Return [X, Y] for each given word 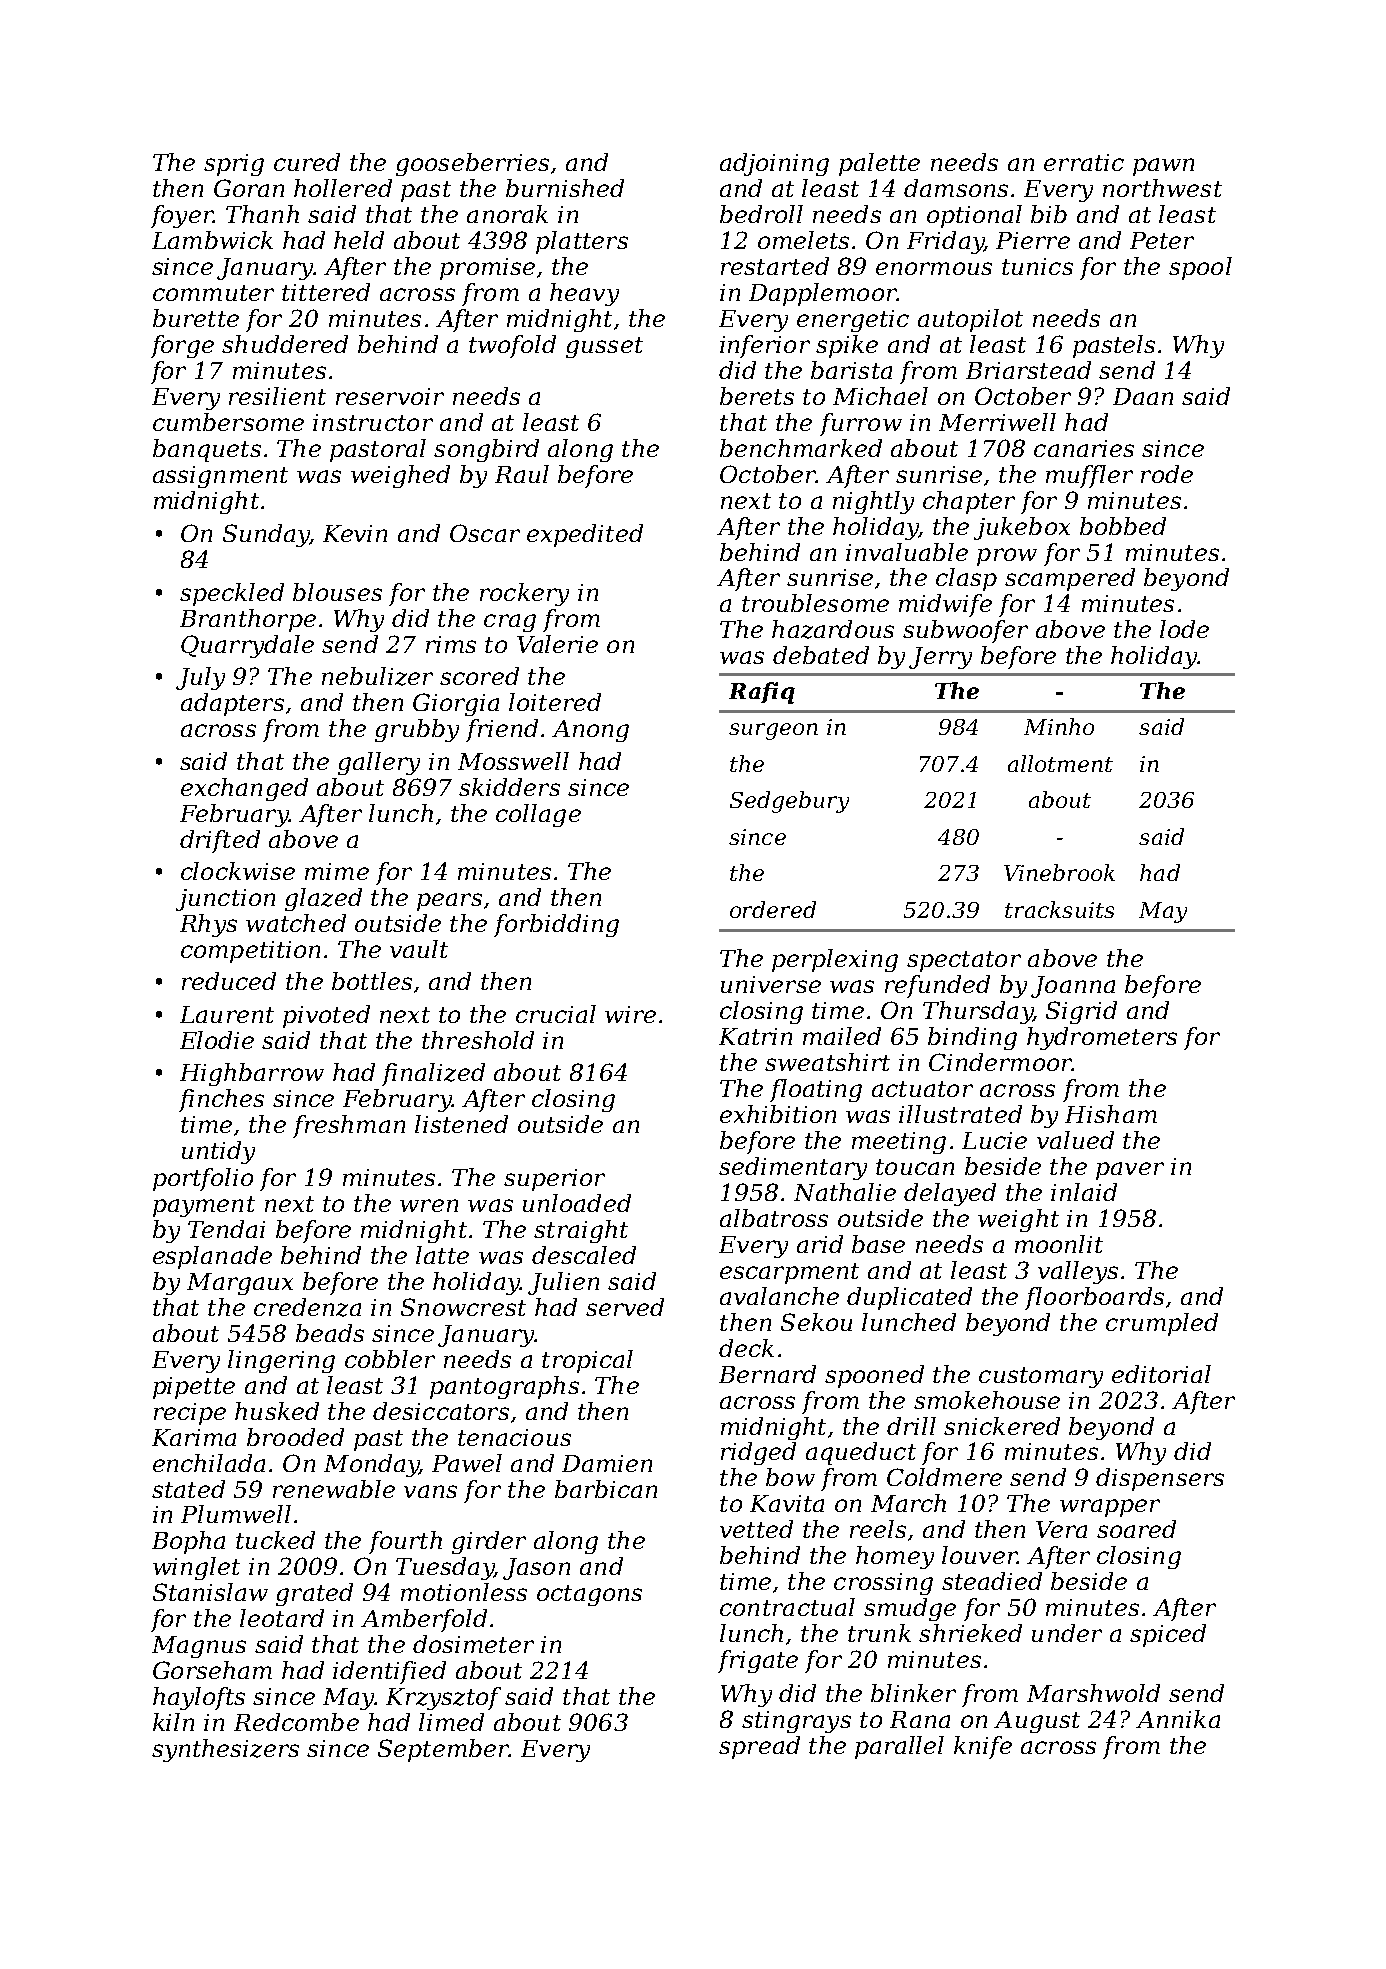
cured [307, 162]
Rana [920, 1719]
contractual [787, 1607]
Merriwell [997, 422]
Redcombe [296, 1722]
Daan [1143, 396]
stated [188, 1489]
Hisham [1111, 1114]
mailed [842, 1036]
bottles [372, 981]
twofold [512, 346]
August [1037, 1722]
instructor [373, 422]
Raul [522, 474]
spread [759, 1747]
